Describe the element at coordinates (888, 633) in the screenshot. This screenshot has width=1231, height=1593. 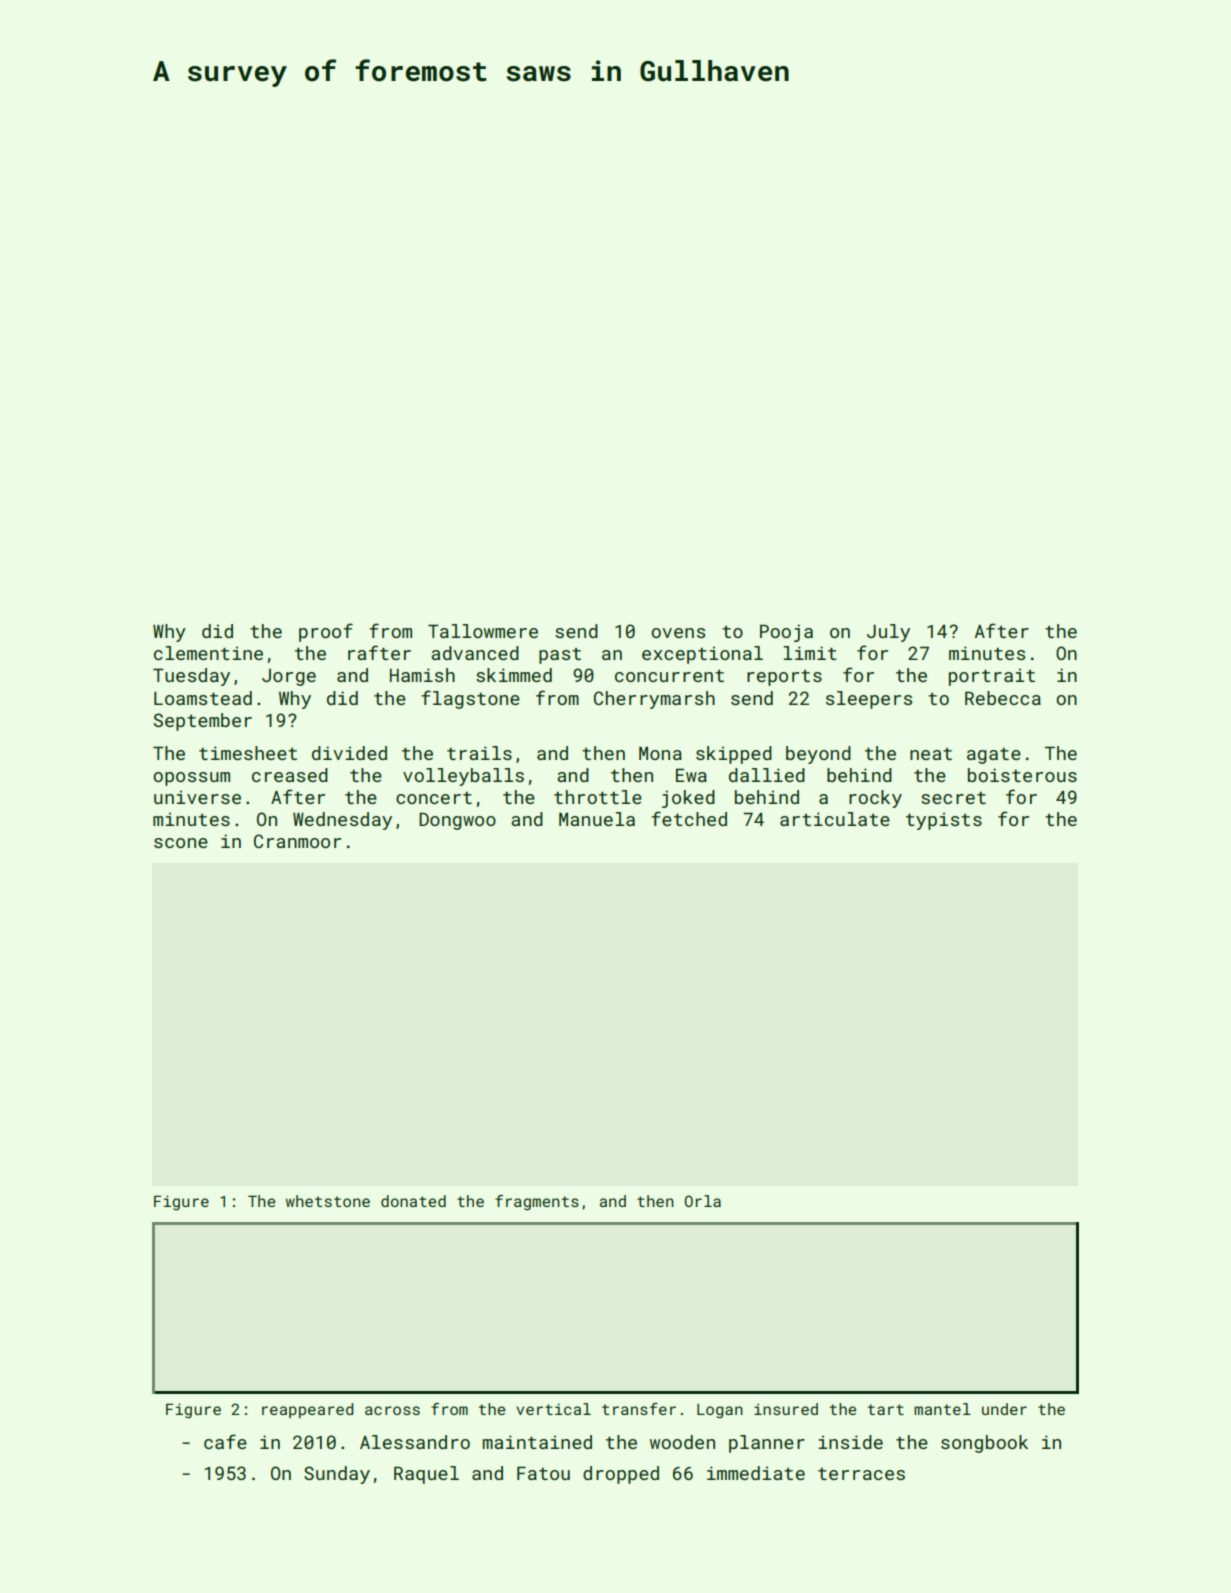
I see `July` at that location.
